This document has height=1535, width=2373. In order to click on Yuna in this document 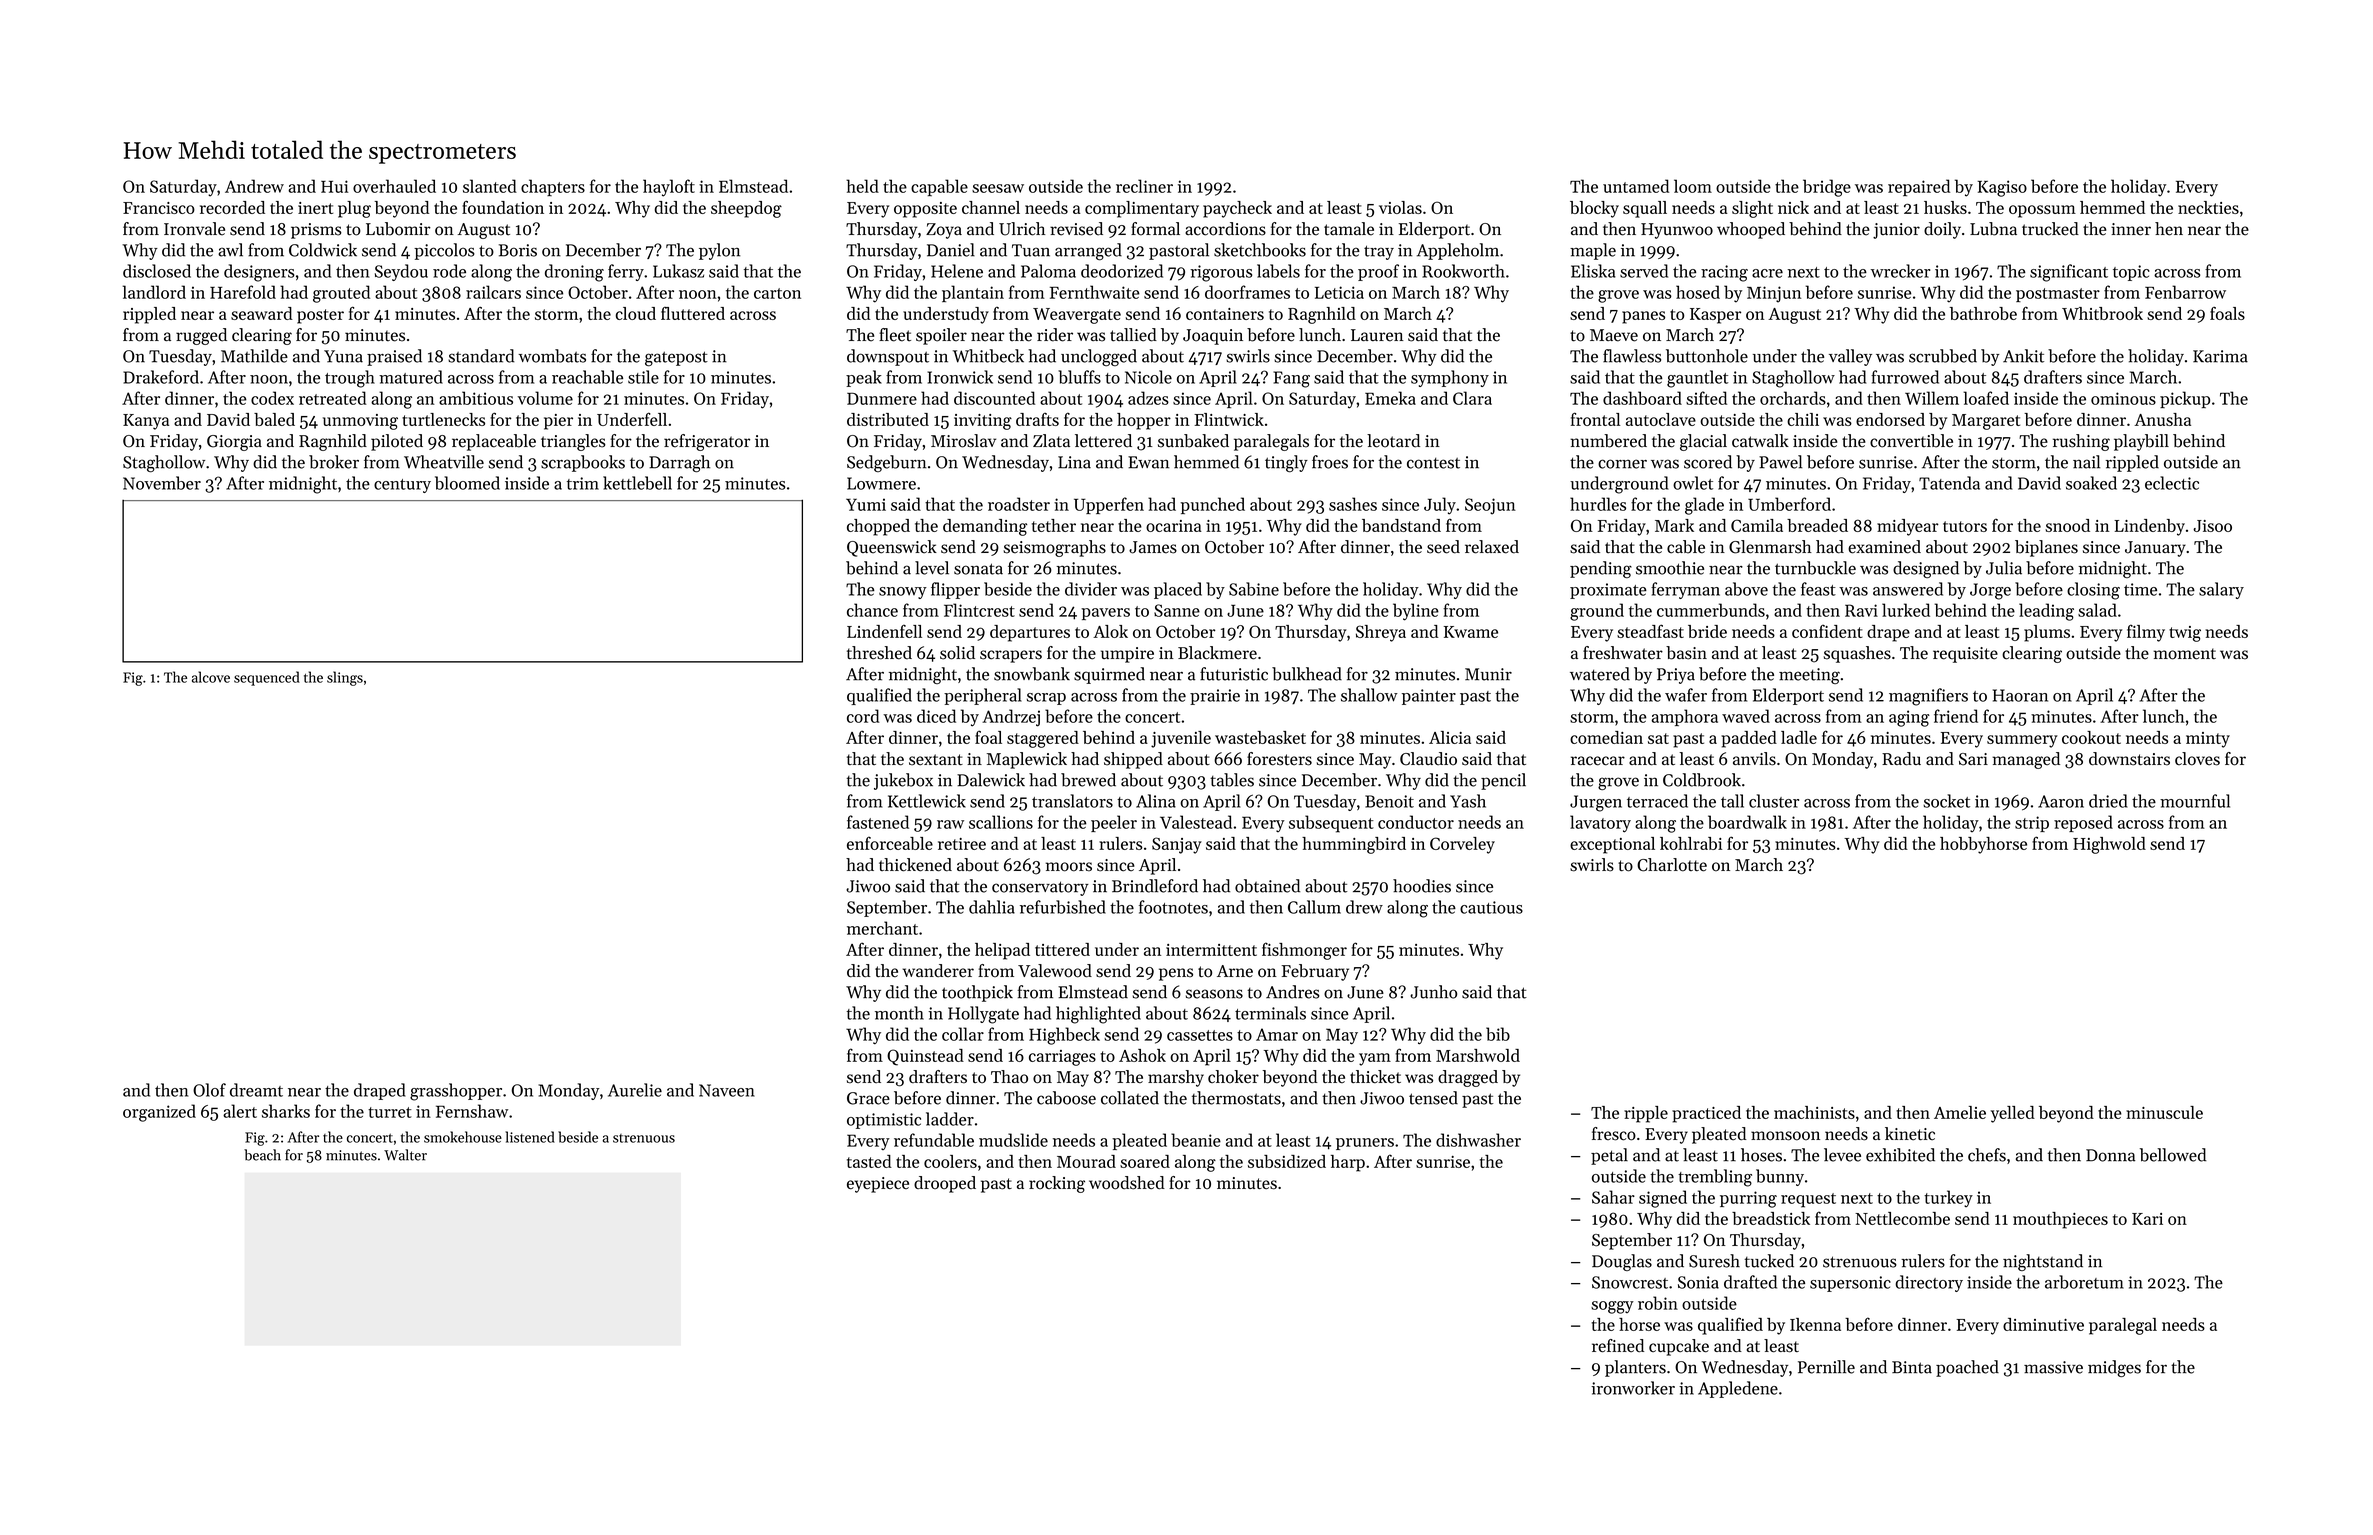, I will do `click(343, 356)`.
